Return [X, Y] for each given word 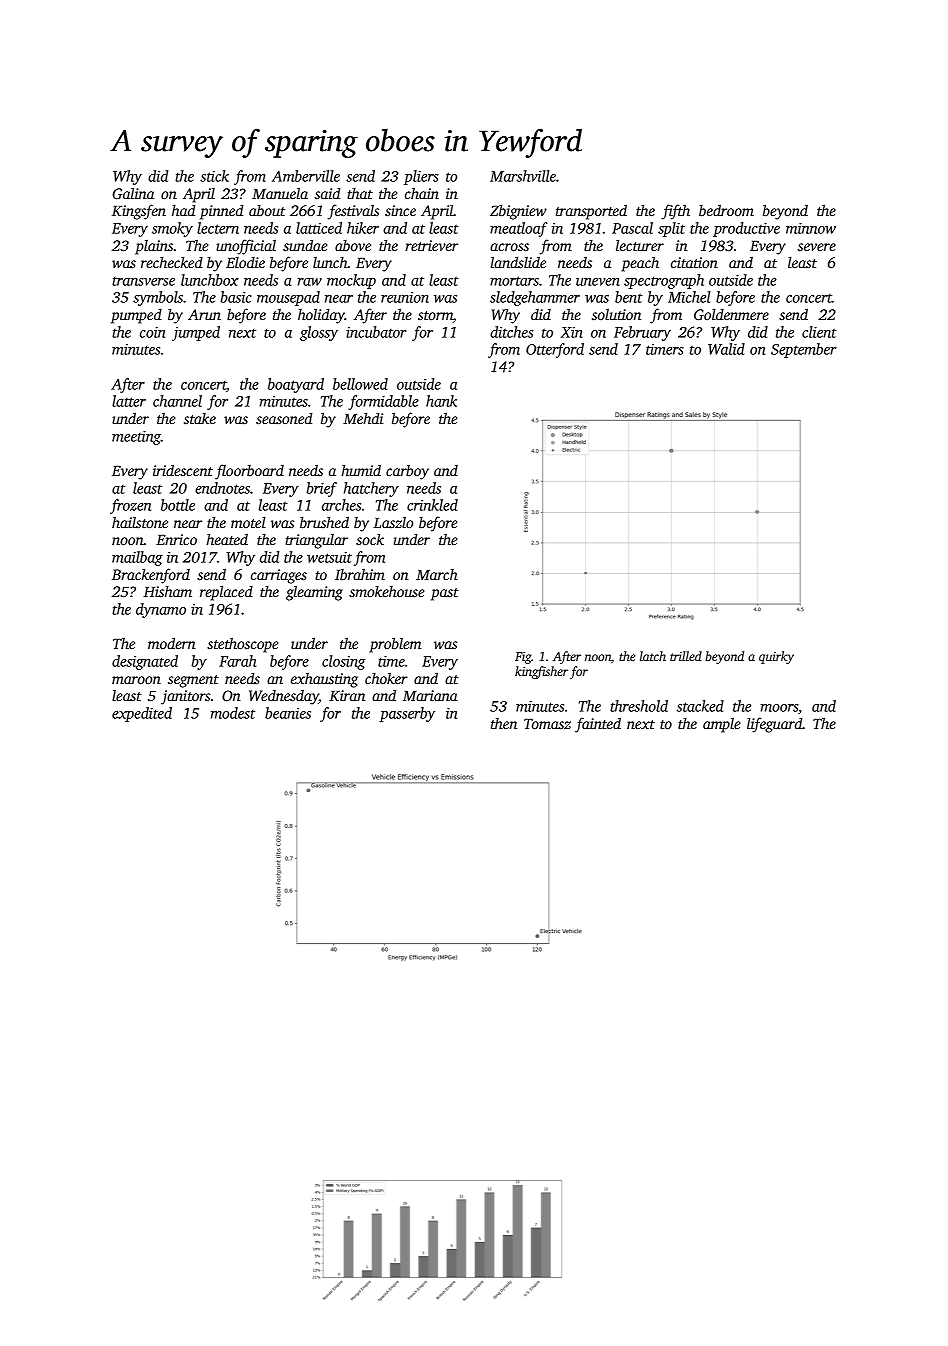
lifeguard [775, 725]
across [509, 247]
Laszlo [393, 522]
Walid [726, 349]
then [504, 723]
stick [214, 176]
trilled [686, 656]
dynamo [161, 610]
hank [441, 401]
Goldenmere [731, 314]
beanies [288, 713]
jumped [196, 333]
